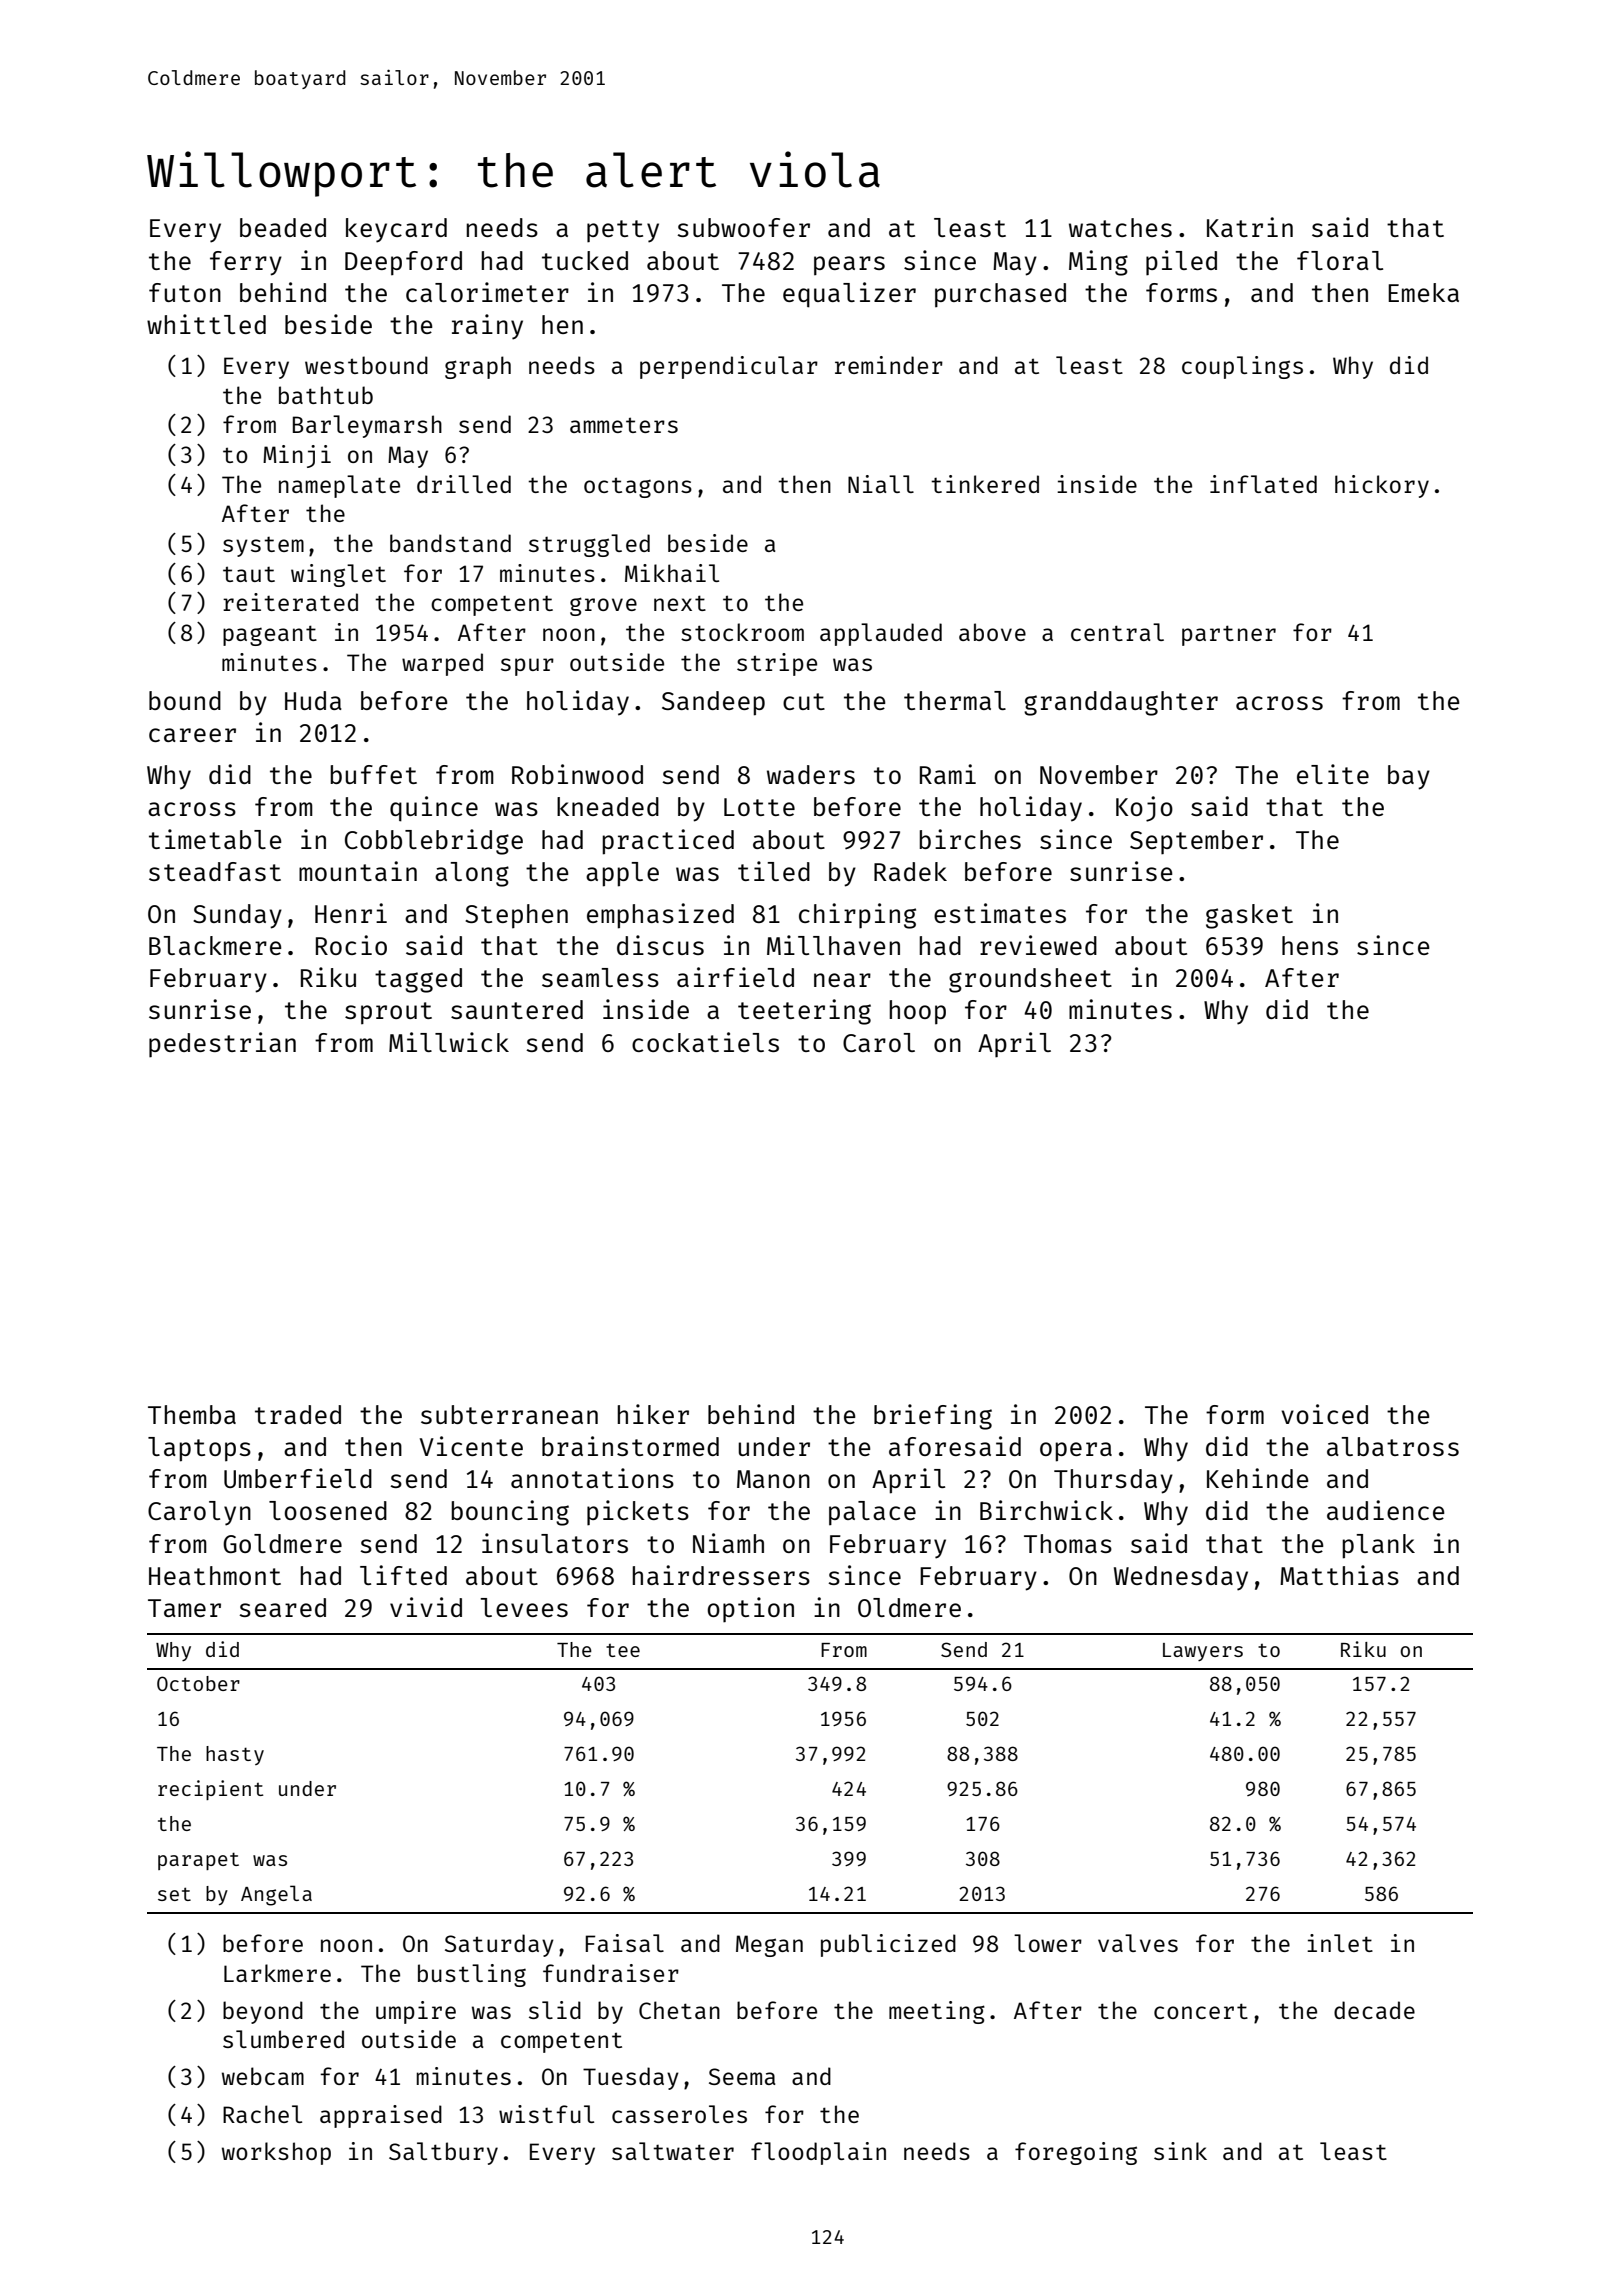  Describe the element at coordinates (381, 2116) in the screenshot. I see `appraised` at that location.
